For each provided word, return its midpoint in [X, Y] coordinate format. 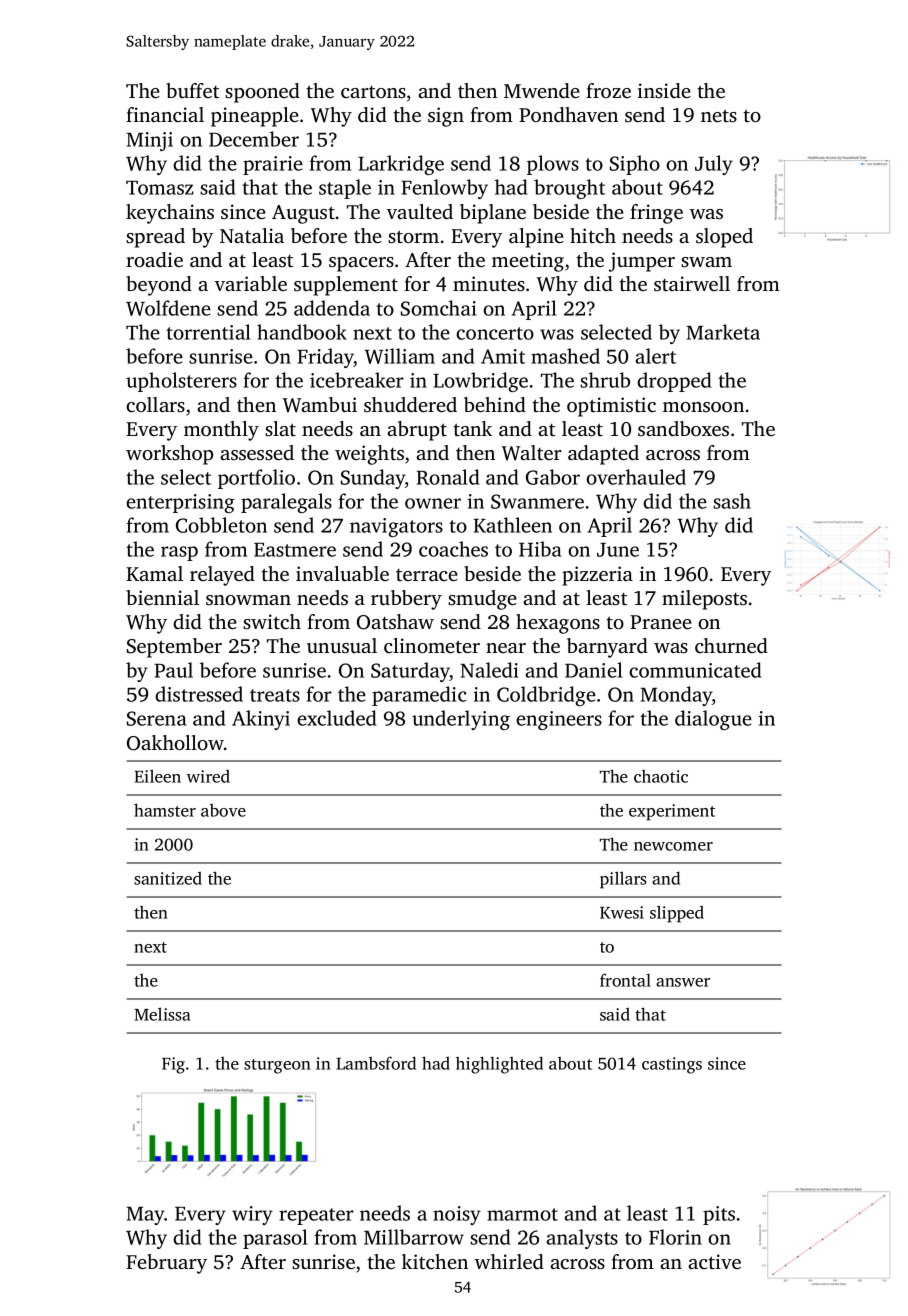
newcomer [673, 846]
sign [446, 117]
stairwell [692, 283]
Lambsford [376, 1063]
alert [656, 356]
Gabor [553, 477]
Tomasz [160, 188]
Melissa [162, 1014]
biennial [162, 597]
